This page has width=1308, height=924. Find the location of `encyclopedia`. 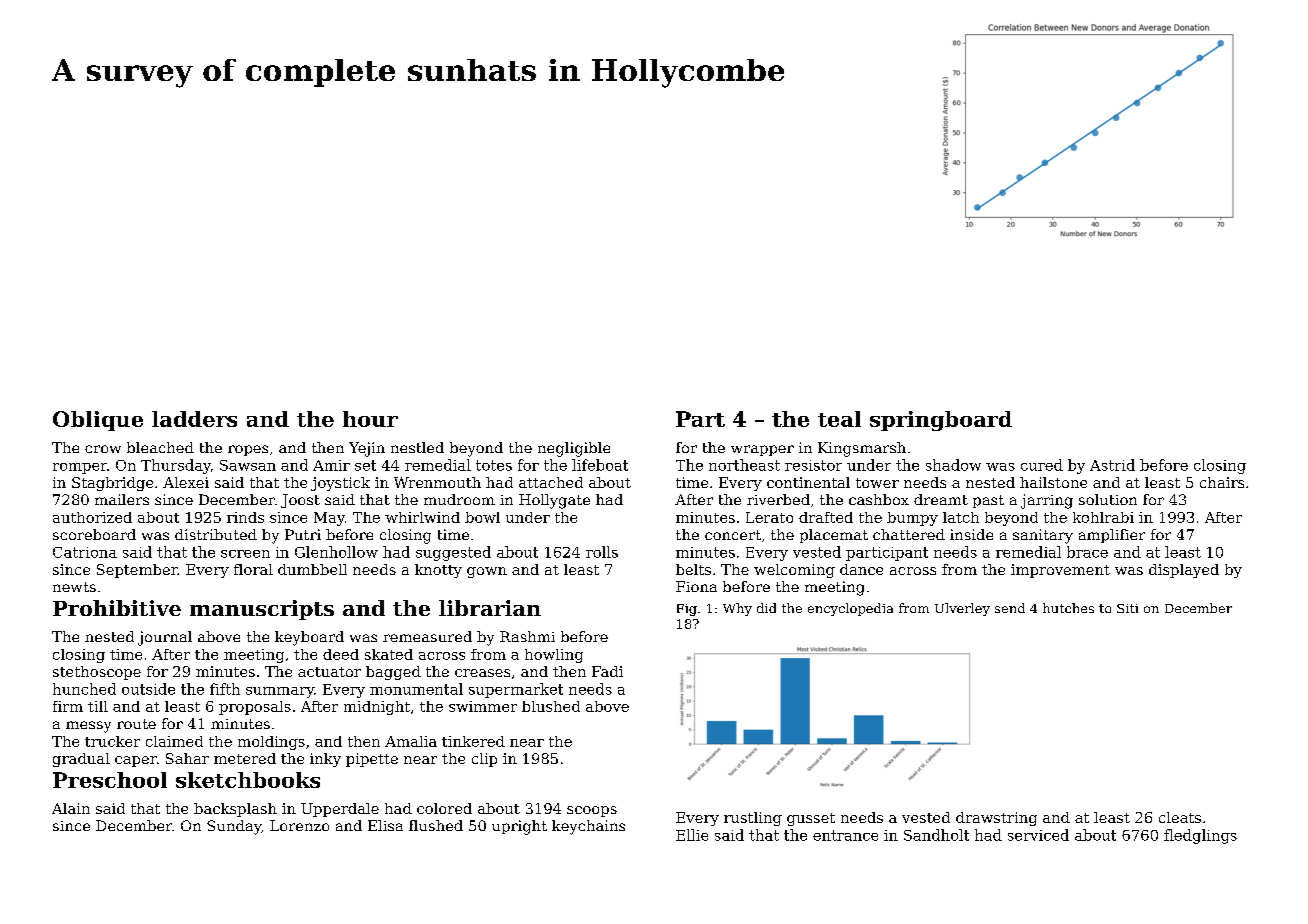

encyclopedia is located at coordinates (850, 609).
